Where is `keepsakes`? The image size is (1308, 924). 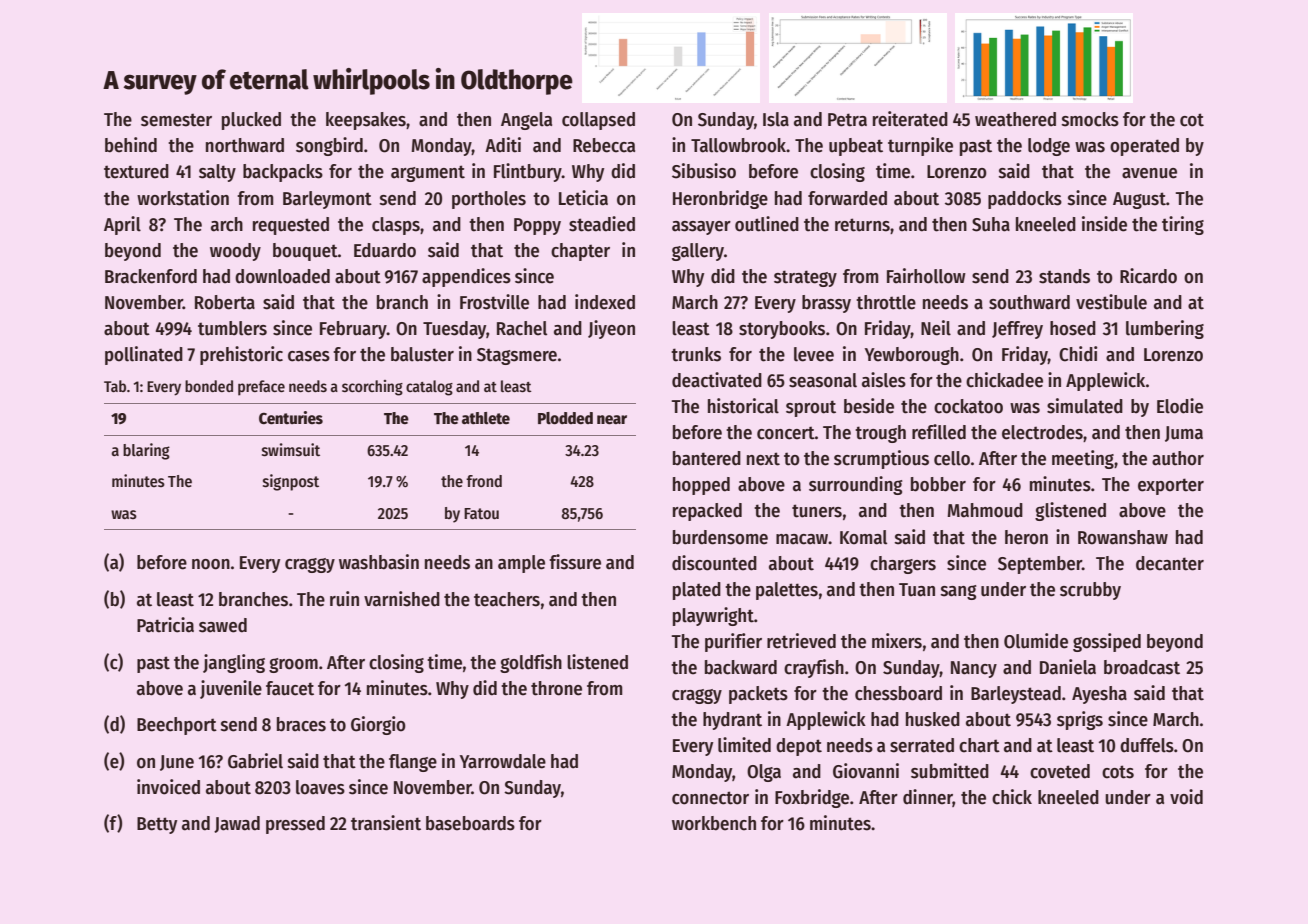 keepsakes is located at coordinates (366, 121).
